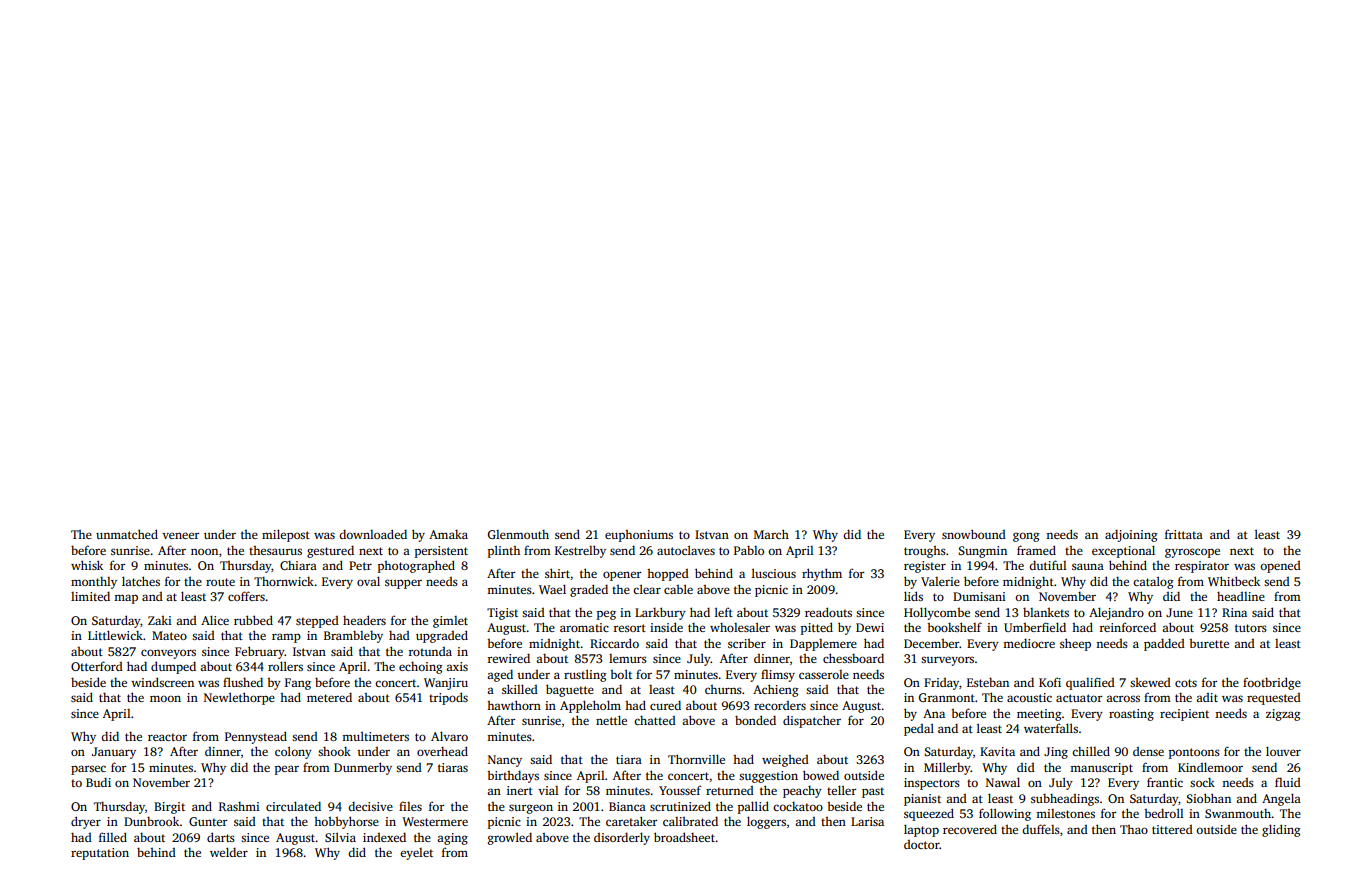 This screenshot has height=887, width=1372. What do you see at coordinates (584, 627) in the screenshot?
I see `aromatic` at bounding box center [584, 627].
